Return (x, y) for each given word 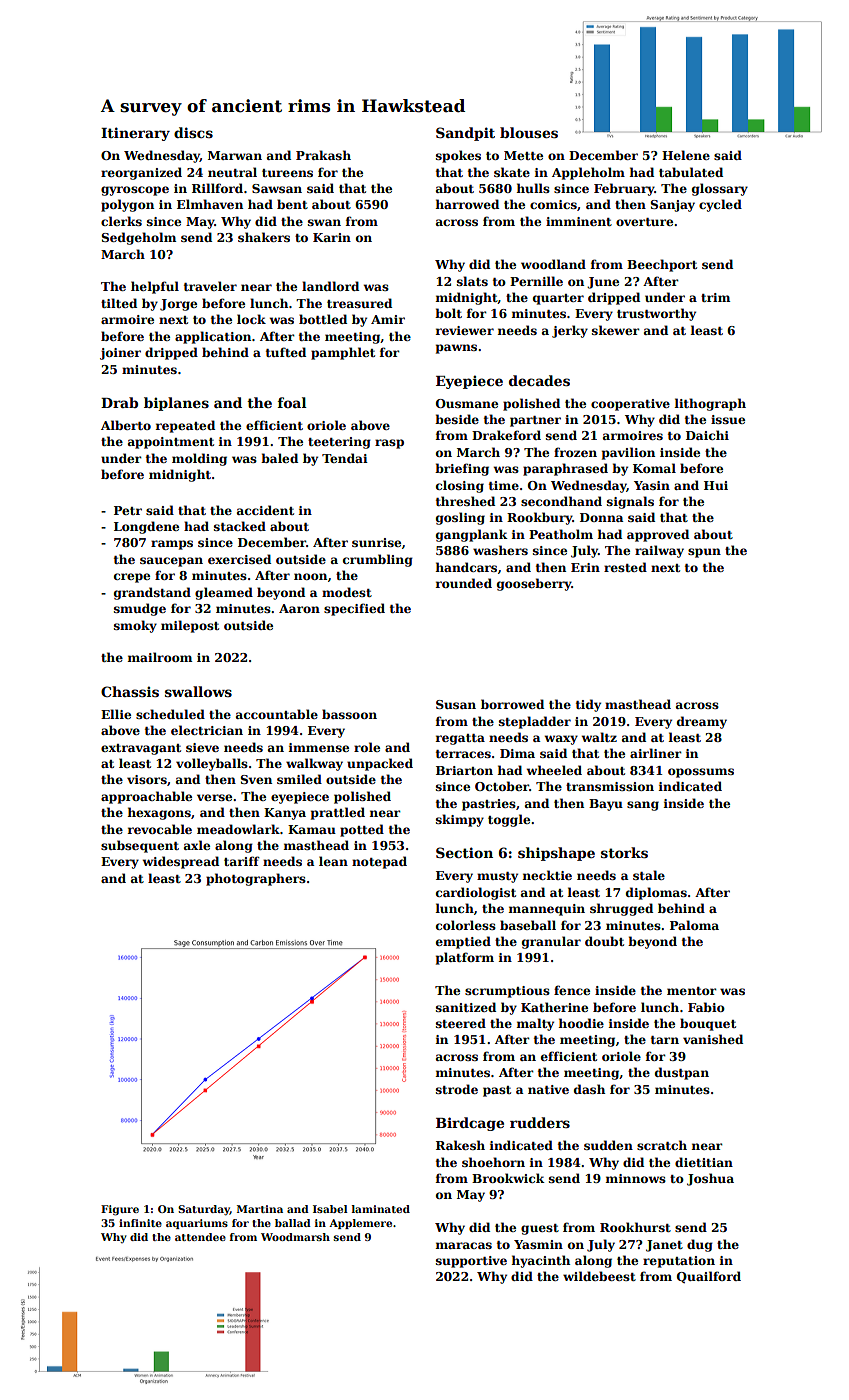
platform (465, 958)
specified (354, 609)
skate (512, 172)
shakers (264, 237)
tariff (242, 861)
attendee (200, 1237)
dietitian (704, 1162)
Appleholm (588, 173)
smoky (135, 626)
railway (659, 551)
